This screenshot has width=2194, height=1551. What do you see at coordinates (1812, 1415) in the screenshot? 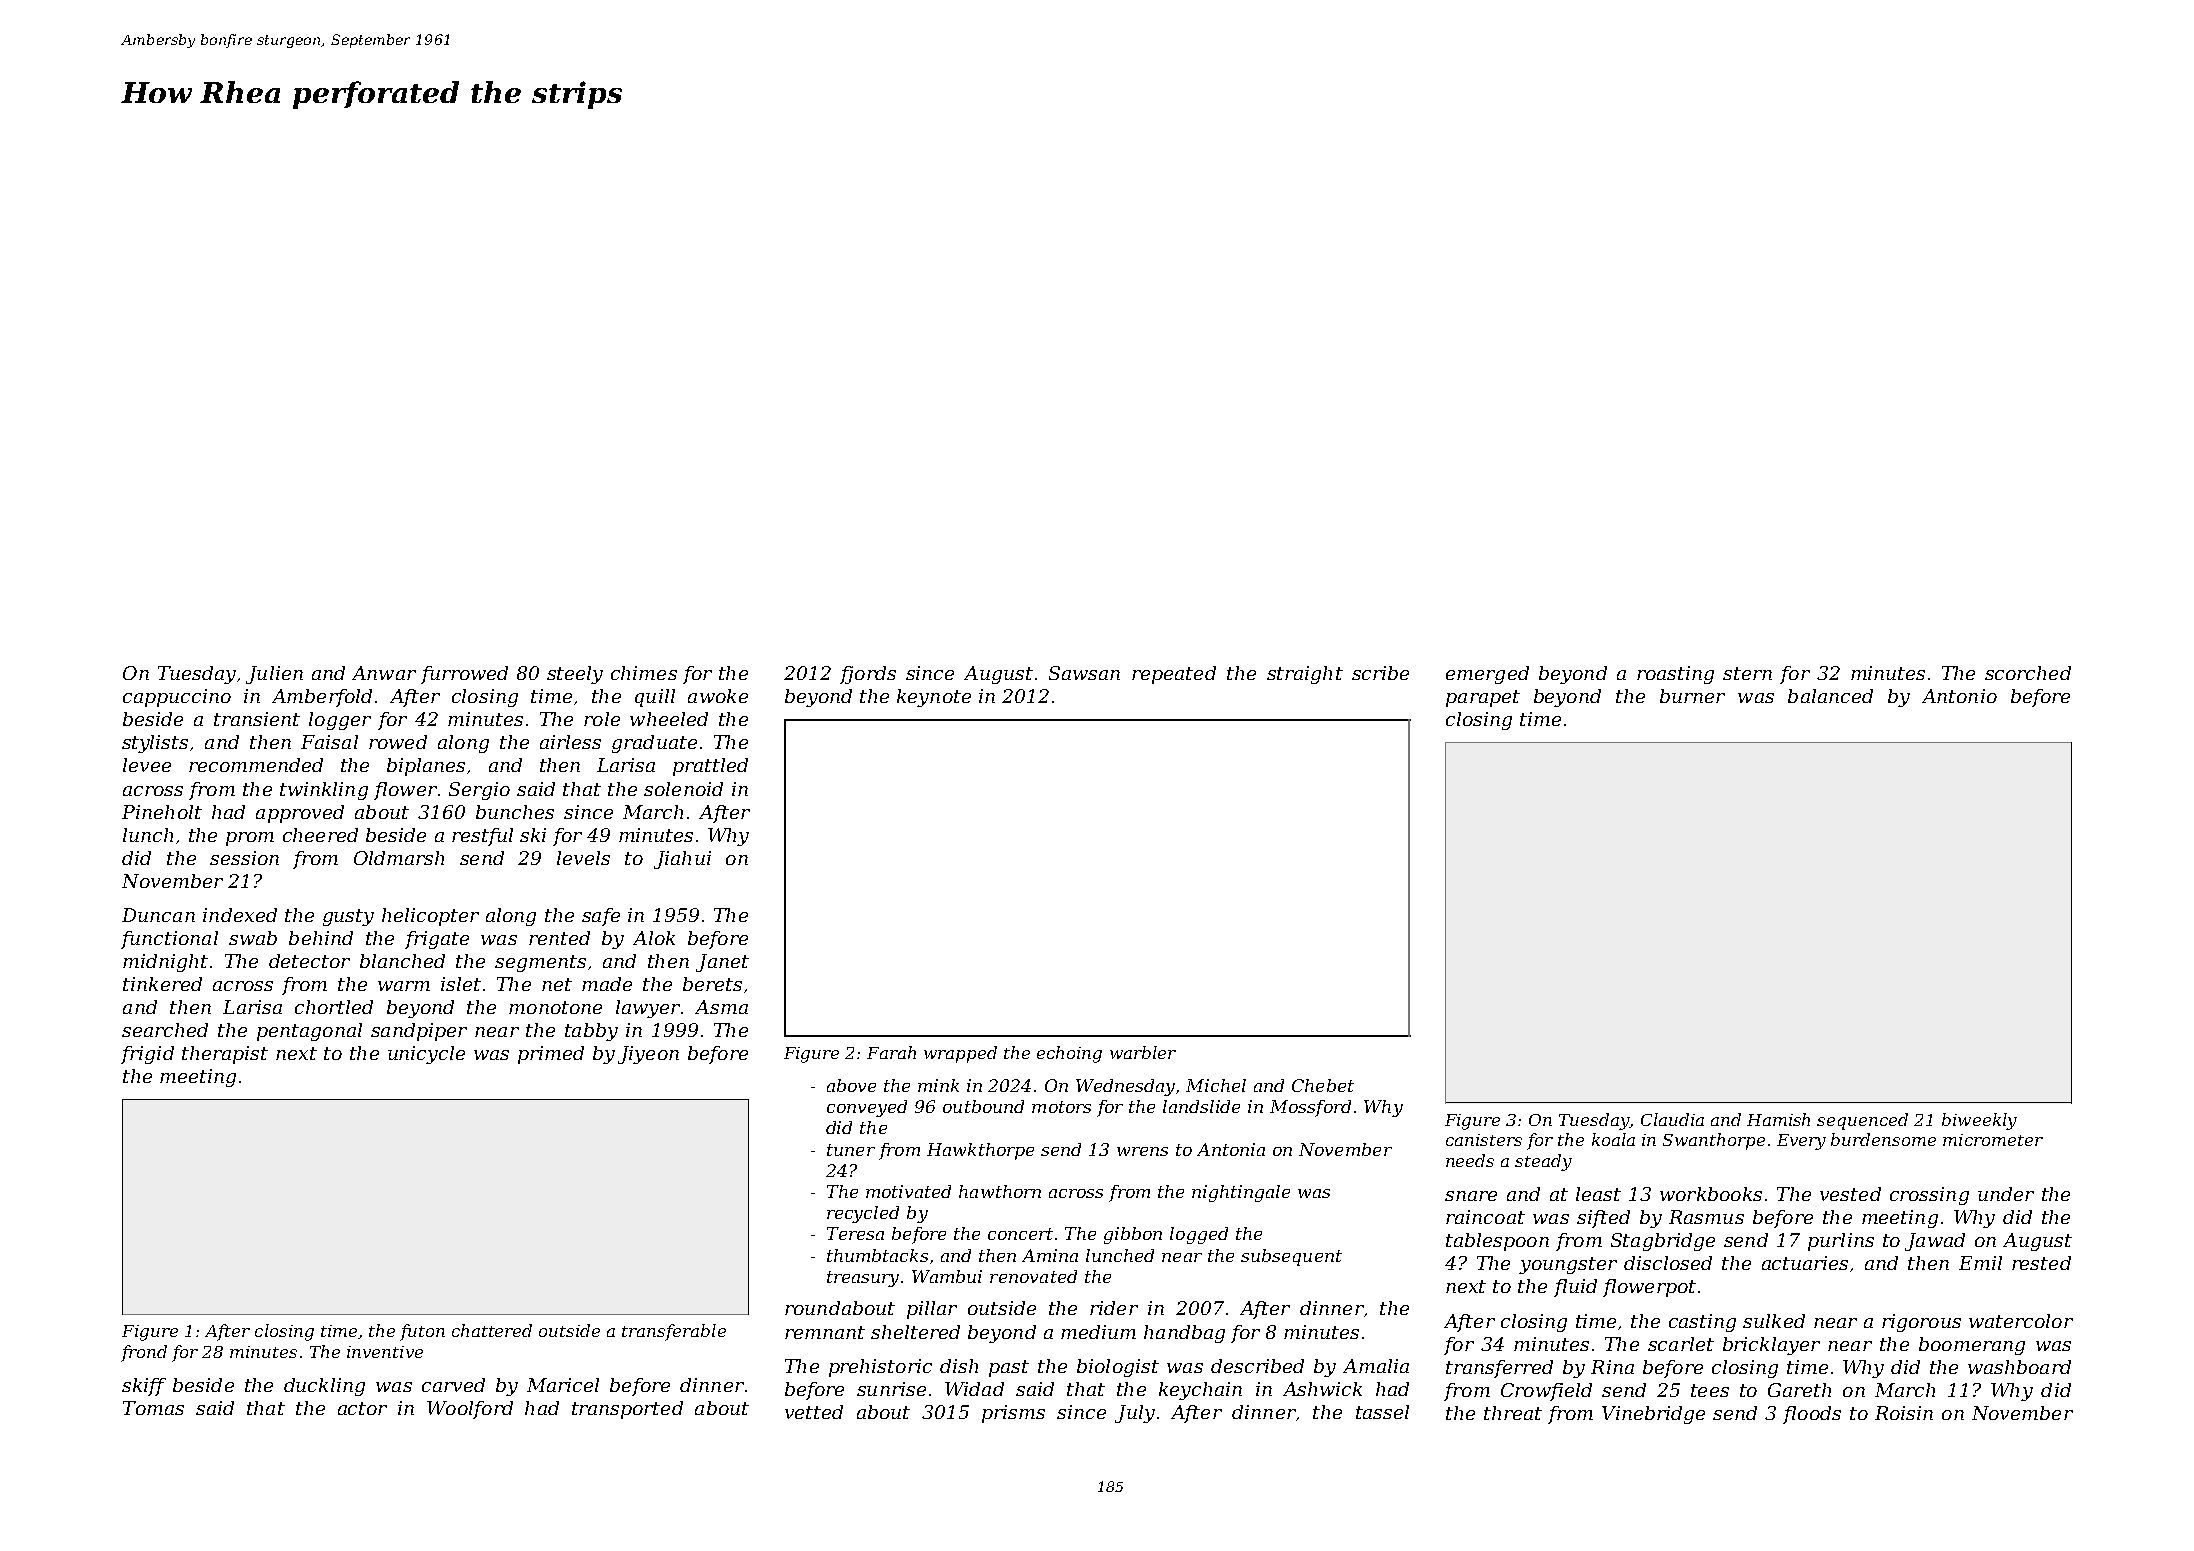
I see `floods` at bounding box center [1812, 1415].
